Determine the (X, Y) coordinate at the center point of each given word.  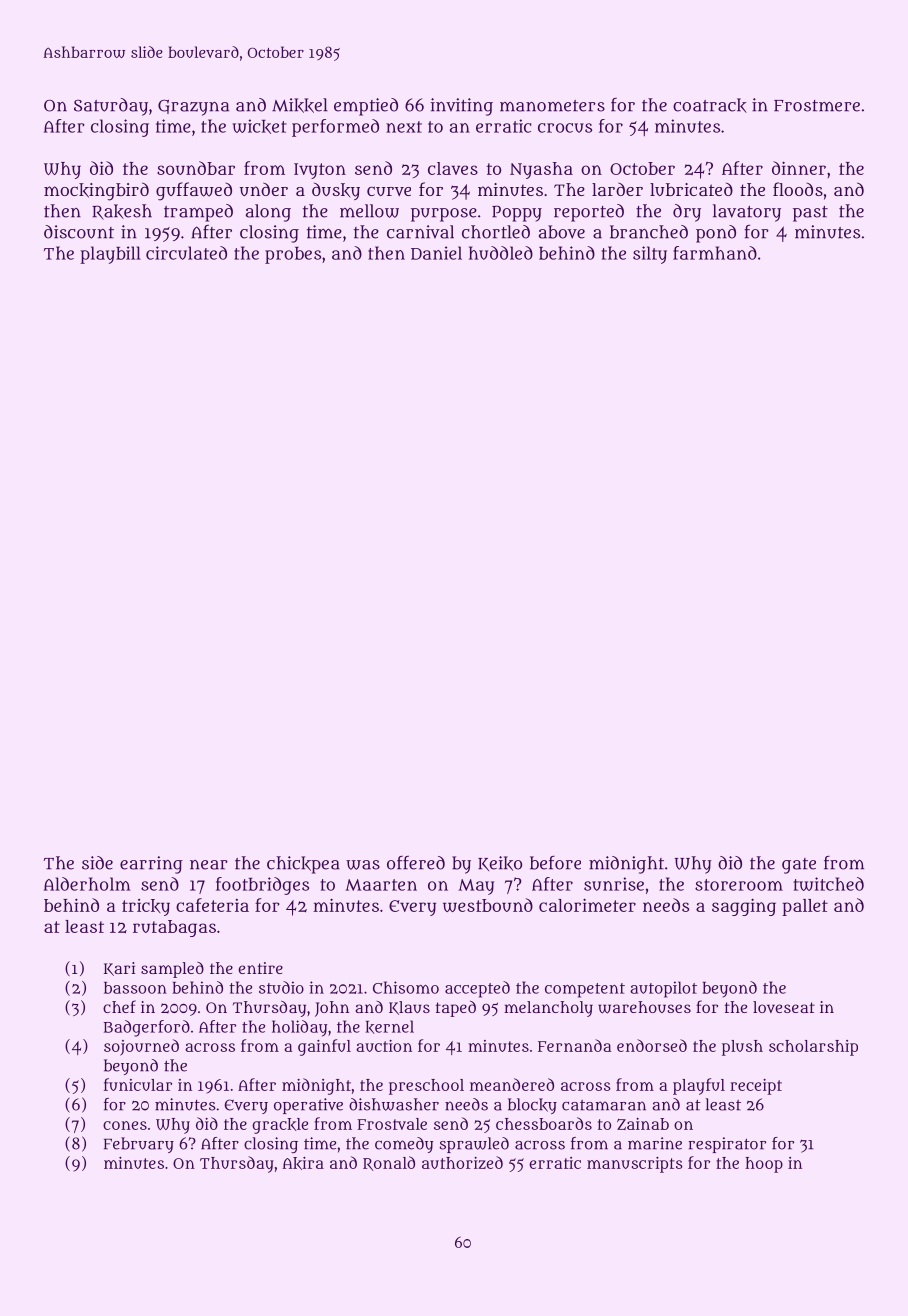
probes (293, 255)
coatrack (710, 105)
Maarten (381, 885)
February (139, 1145)
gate (799, 866)
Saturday (111, 107)
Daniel (436, 253)
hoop (764, 1165)
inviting (462, 107)
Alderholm (87, 884)
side (97, 863)
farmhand (715, 253)
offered (416, 863)
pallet (805, 907)
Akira (303, 1163)
